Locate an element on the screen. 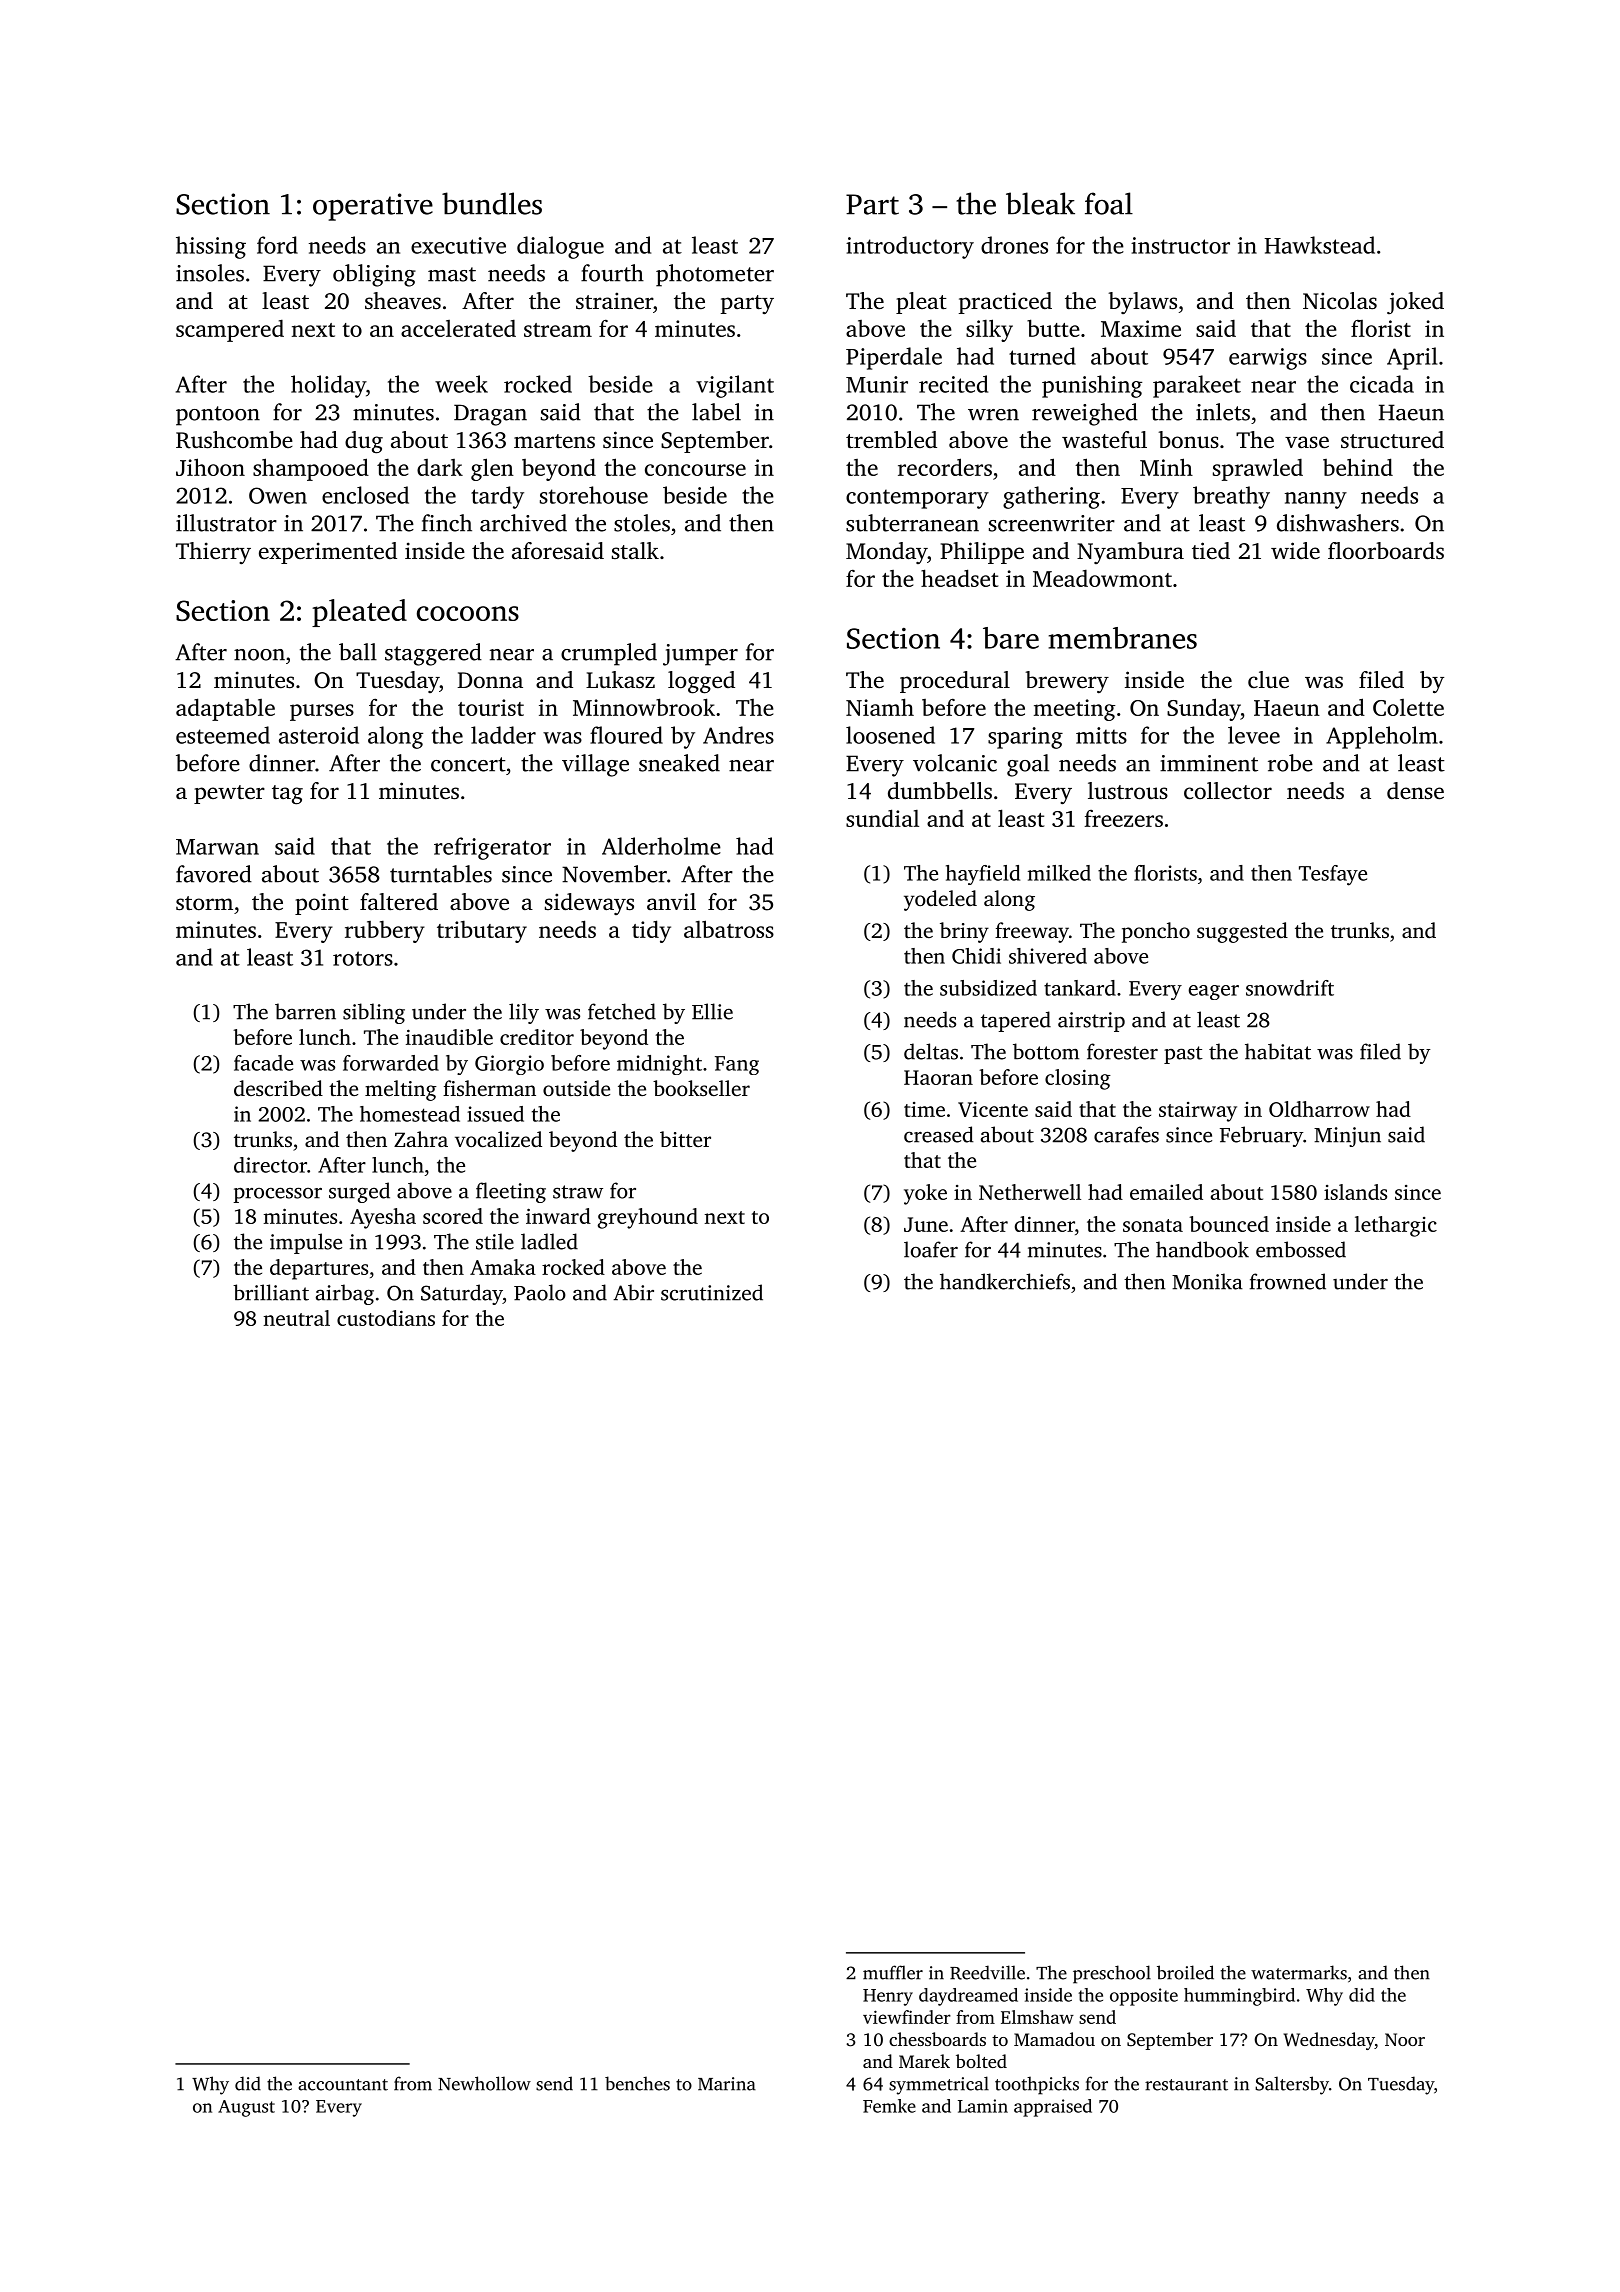 This screenshot has width=1620, height=2292. Saltersby is located at coordinates (1292, 2085).
